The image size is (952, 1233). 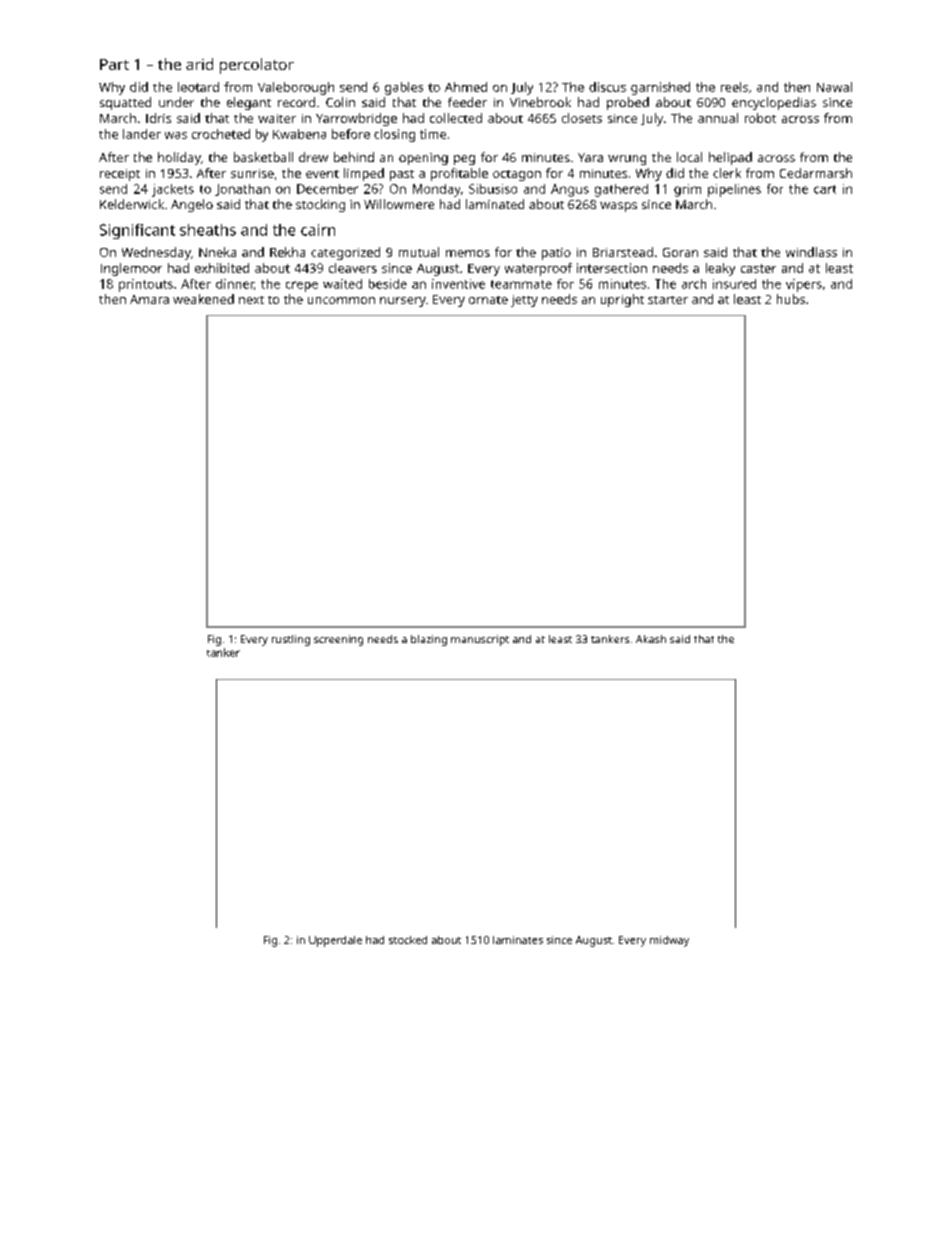 I want to click on weakened, so click(x=203, y=299).
